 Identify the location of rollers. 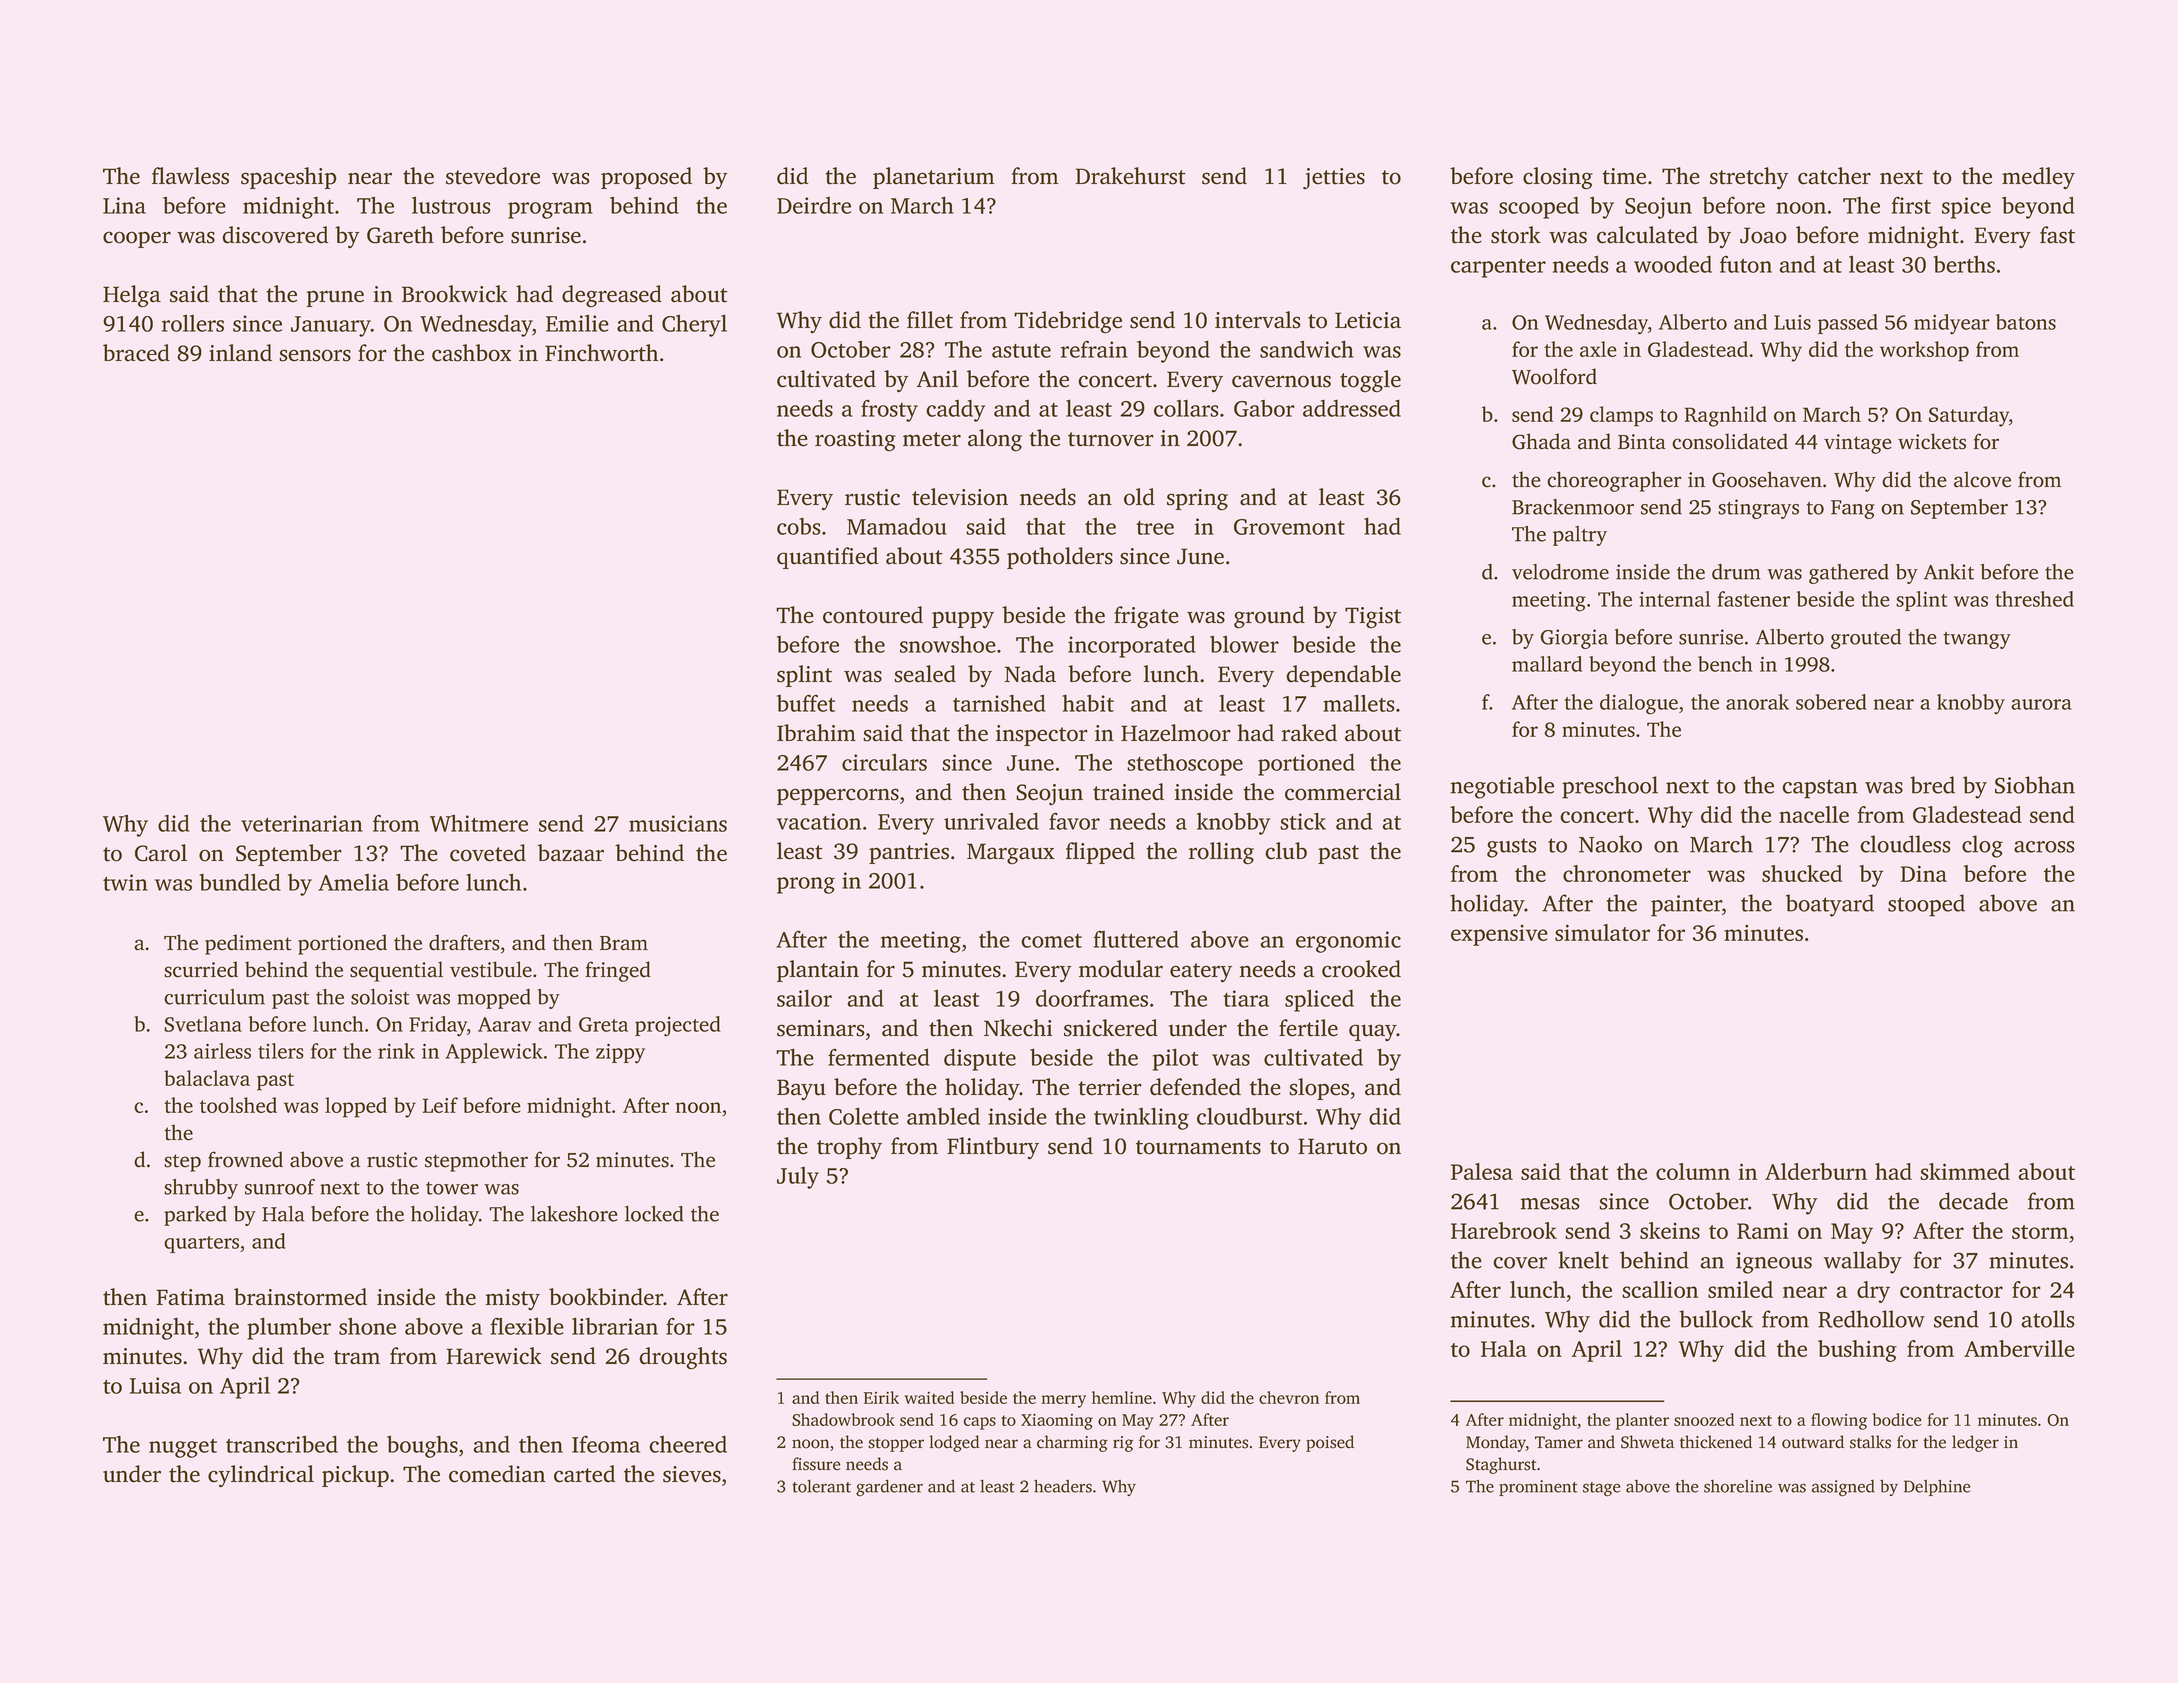
(193, 323).
